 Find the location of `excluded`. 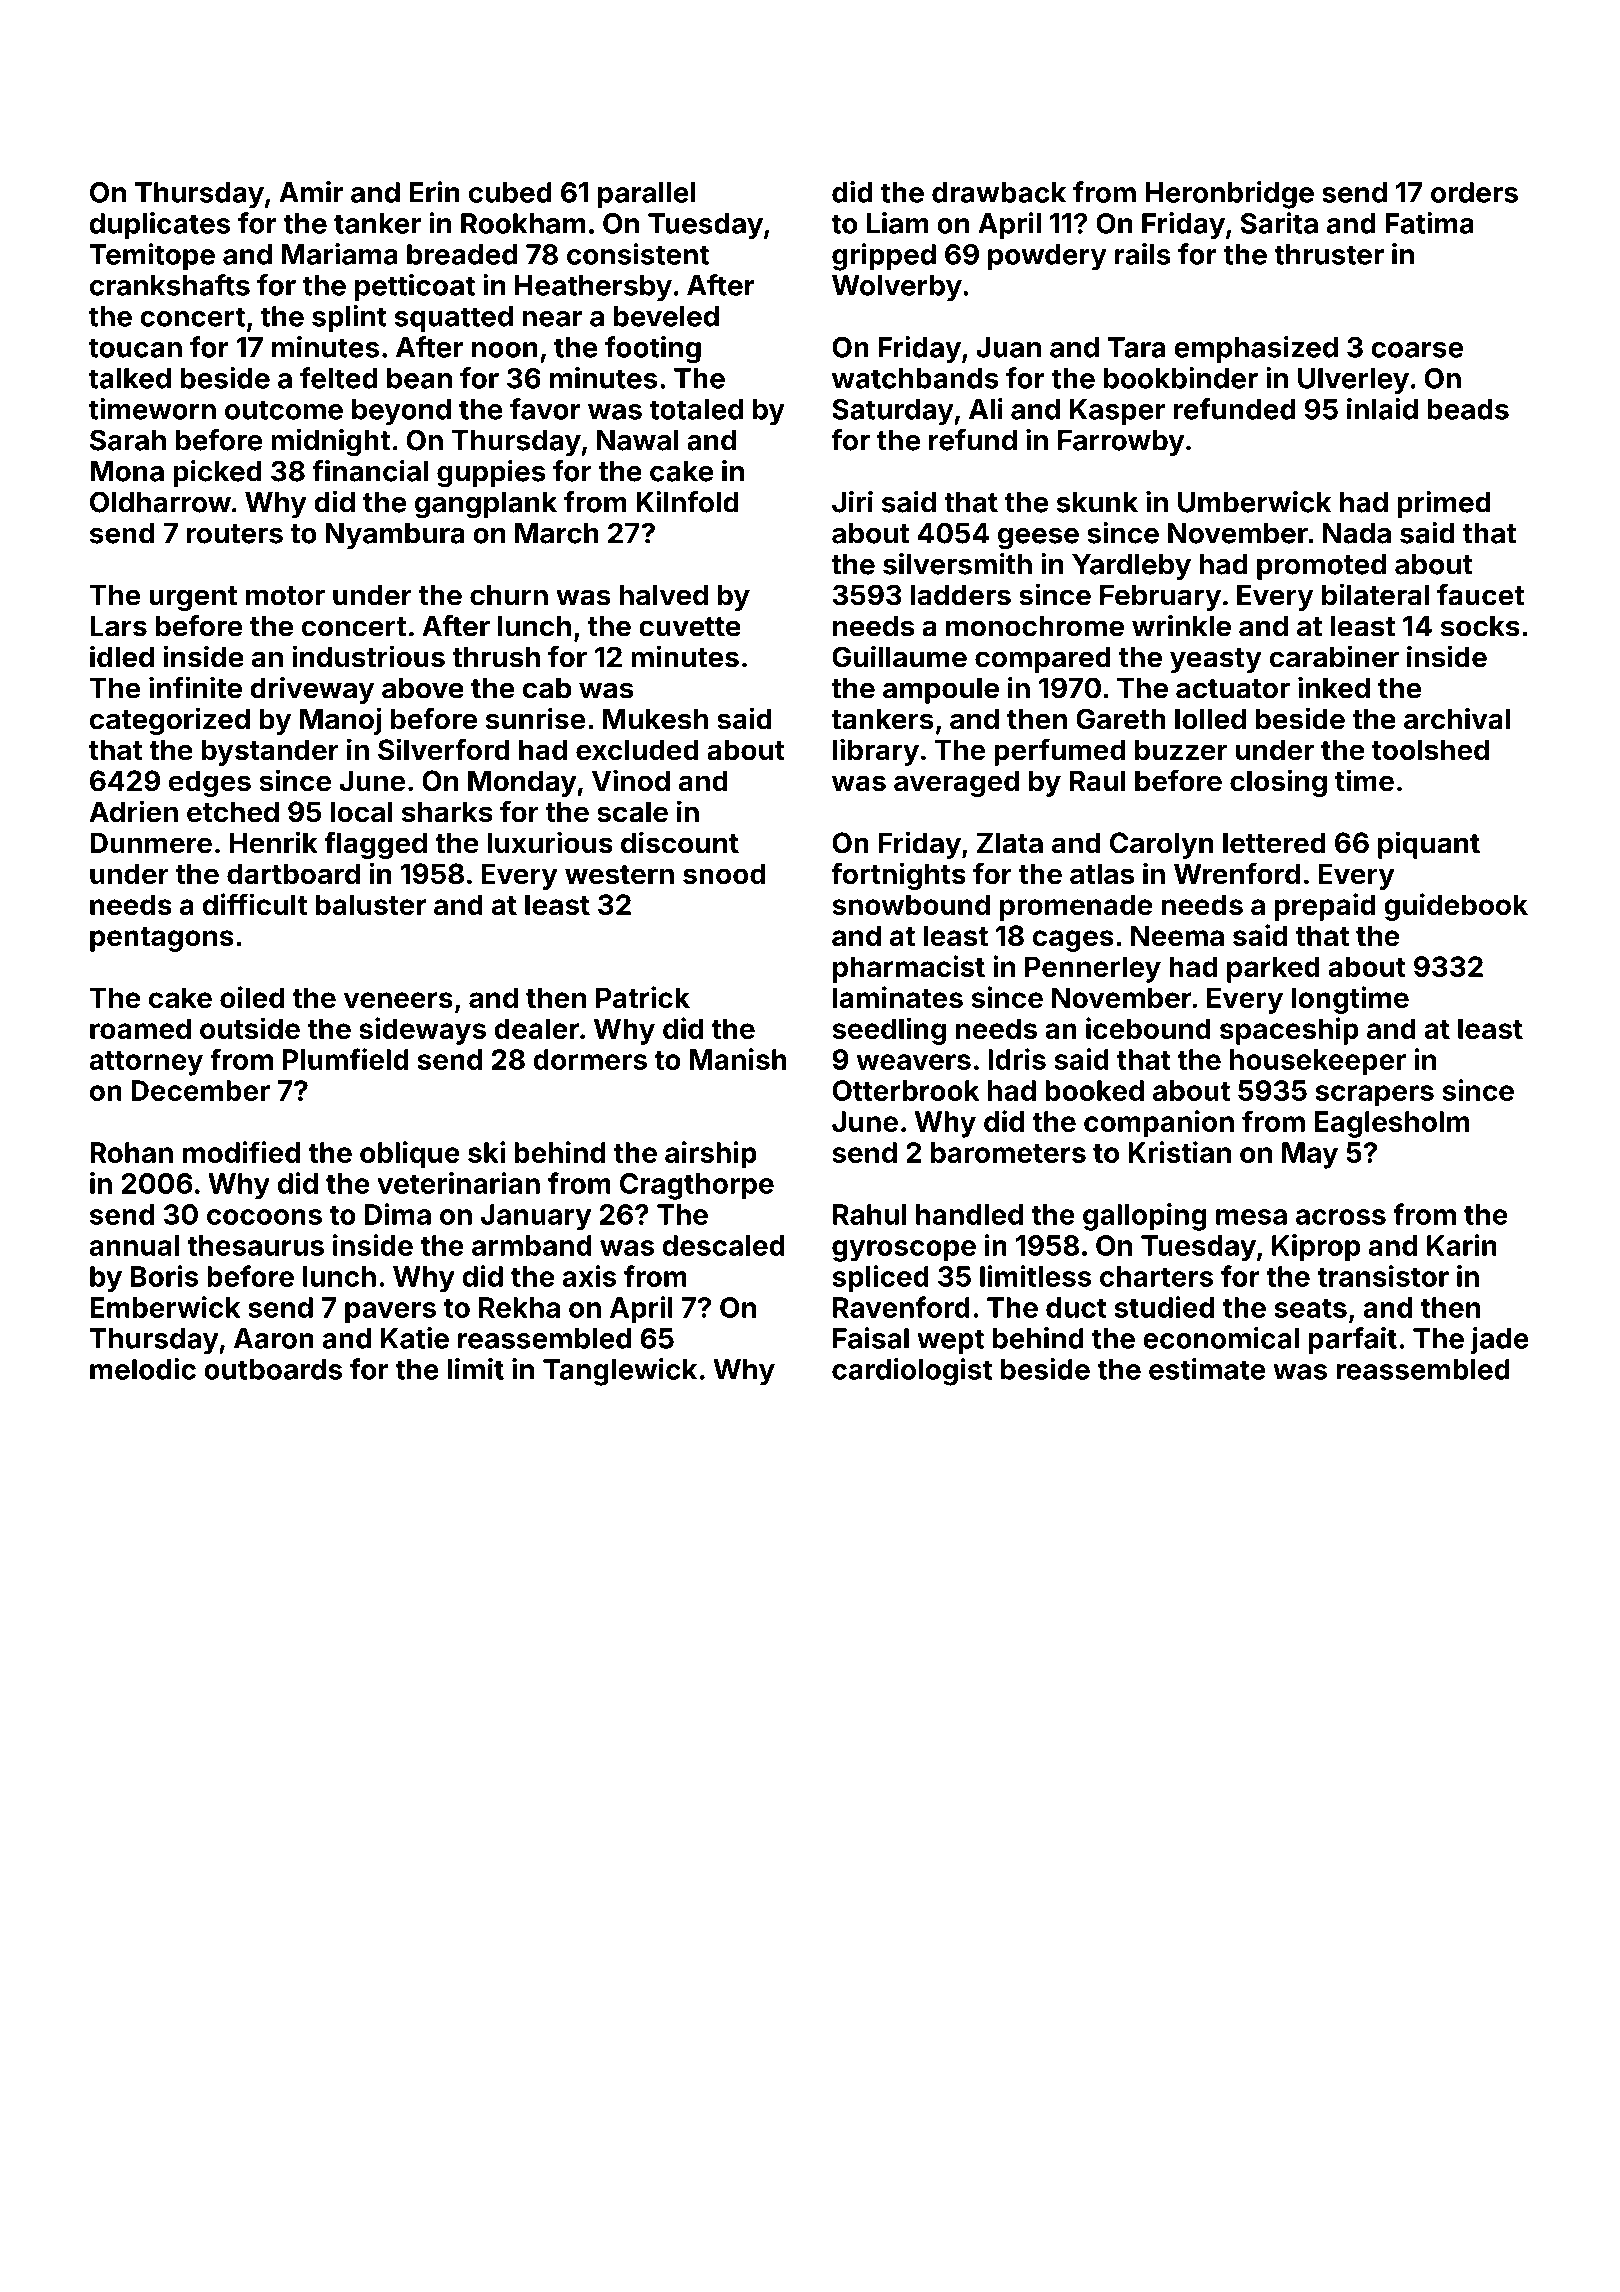

excluded is located at coordinates (637, 750).
